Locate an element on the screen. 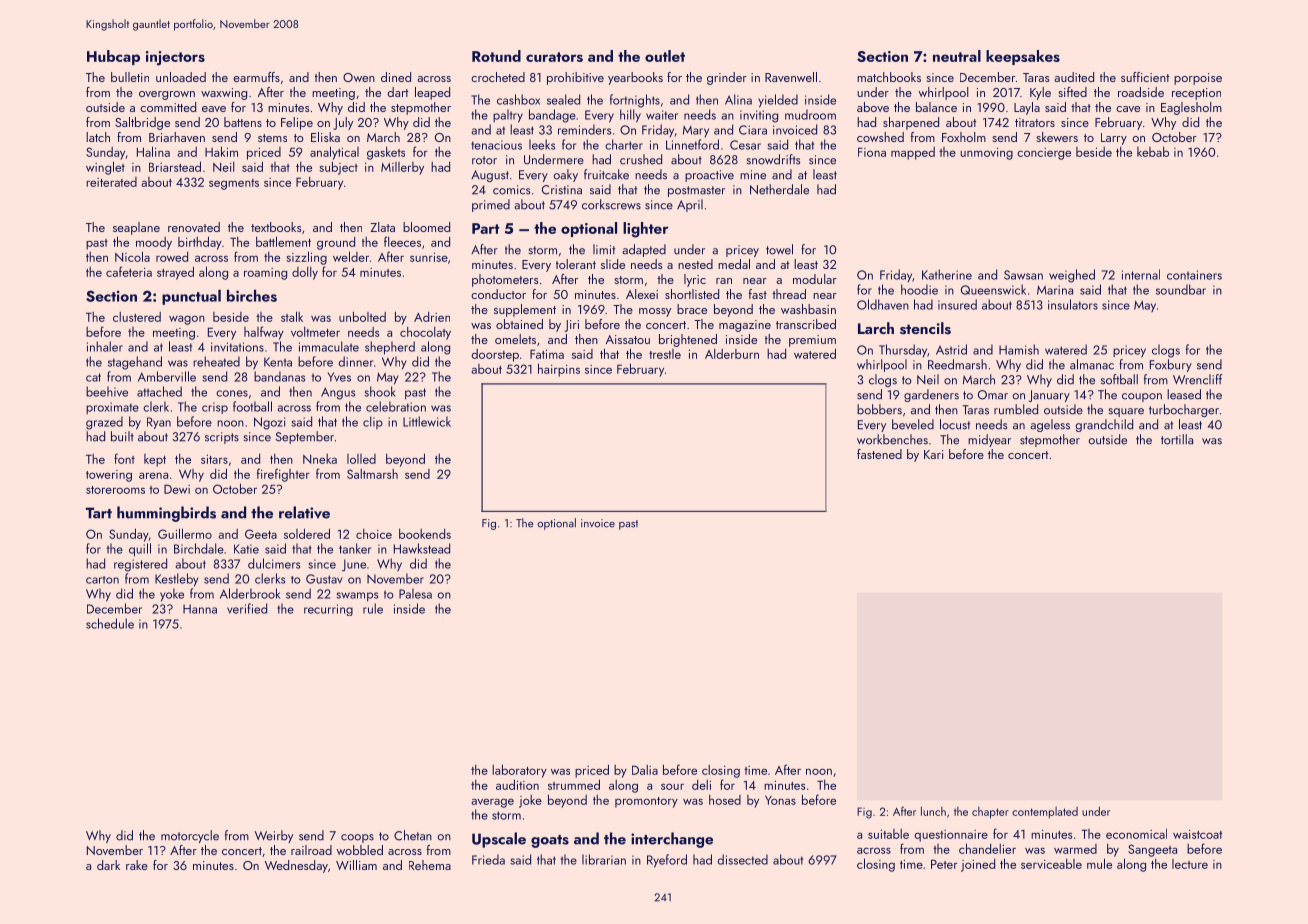 The image size is (1308, 924). librarian is located at coordinates (604, 859).
